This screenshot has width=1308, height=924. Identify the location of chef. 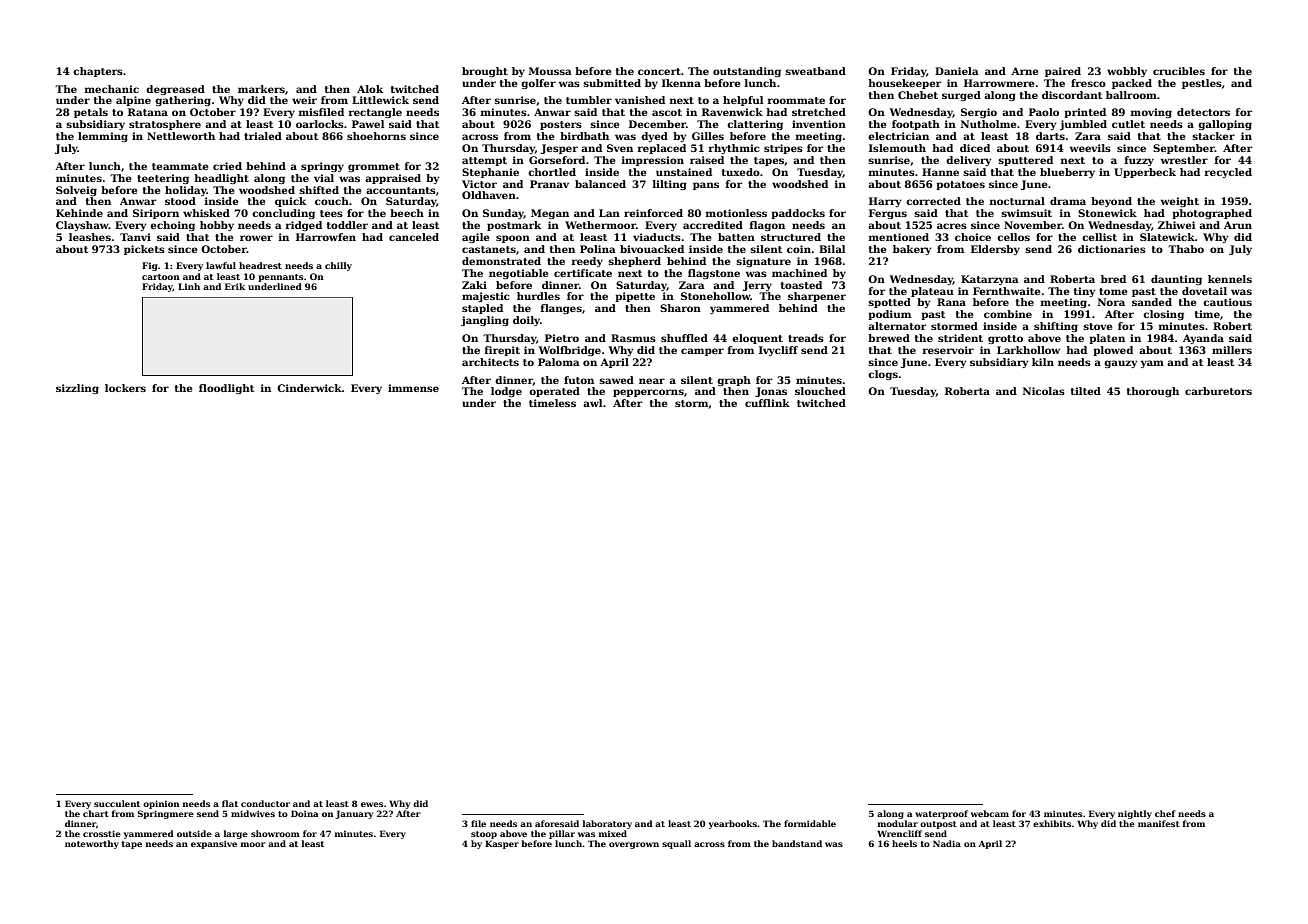
(1165, 813).
